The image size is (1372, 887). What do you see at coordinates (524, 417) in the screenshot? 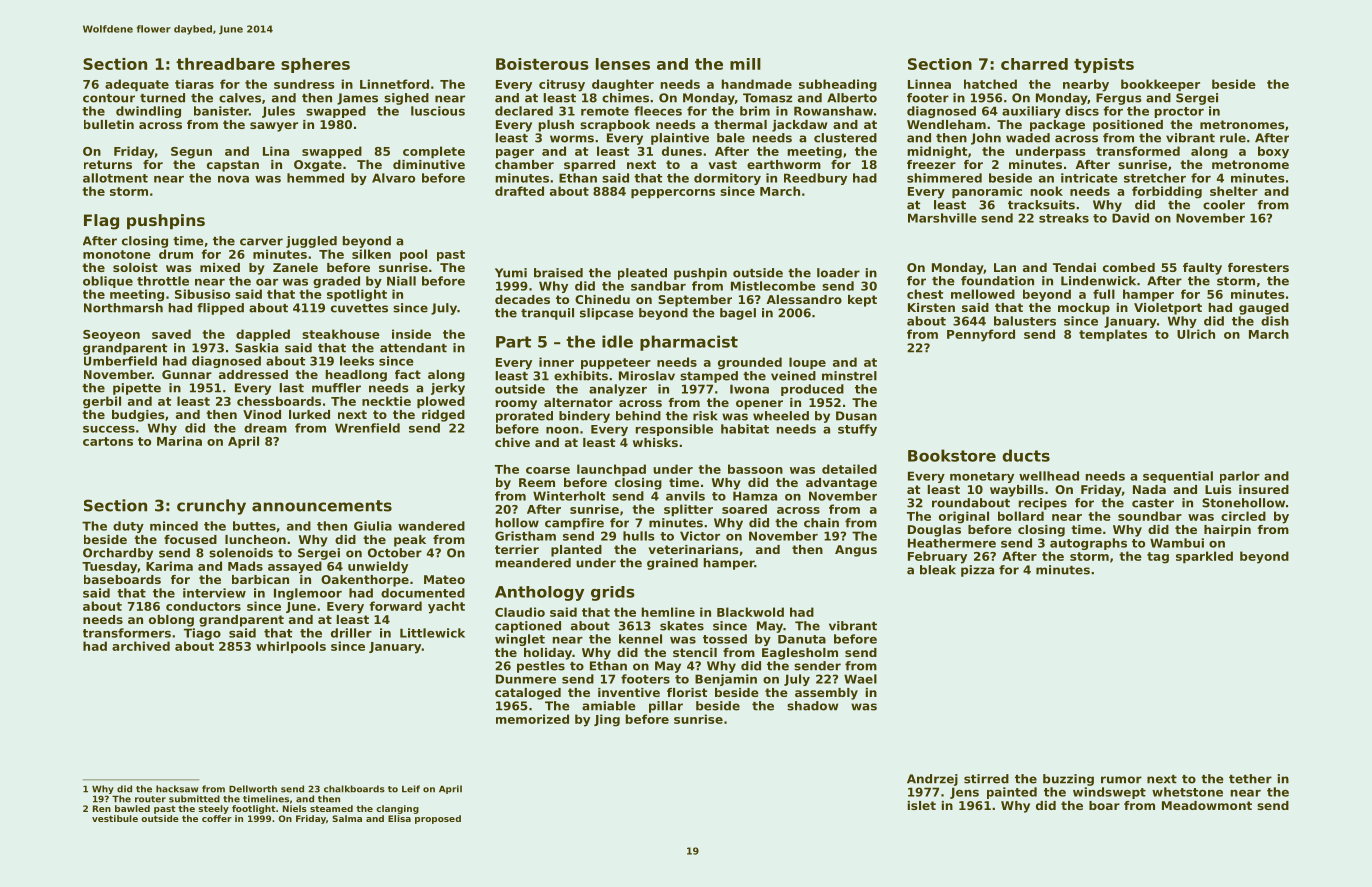
I see `prorated` at bounding box center [524, 417].
